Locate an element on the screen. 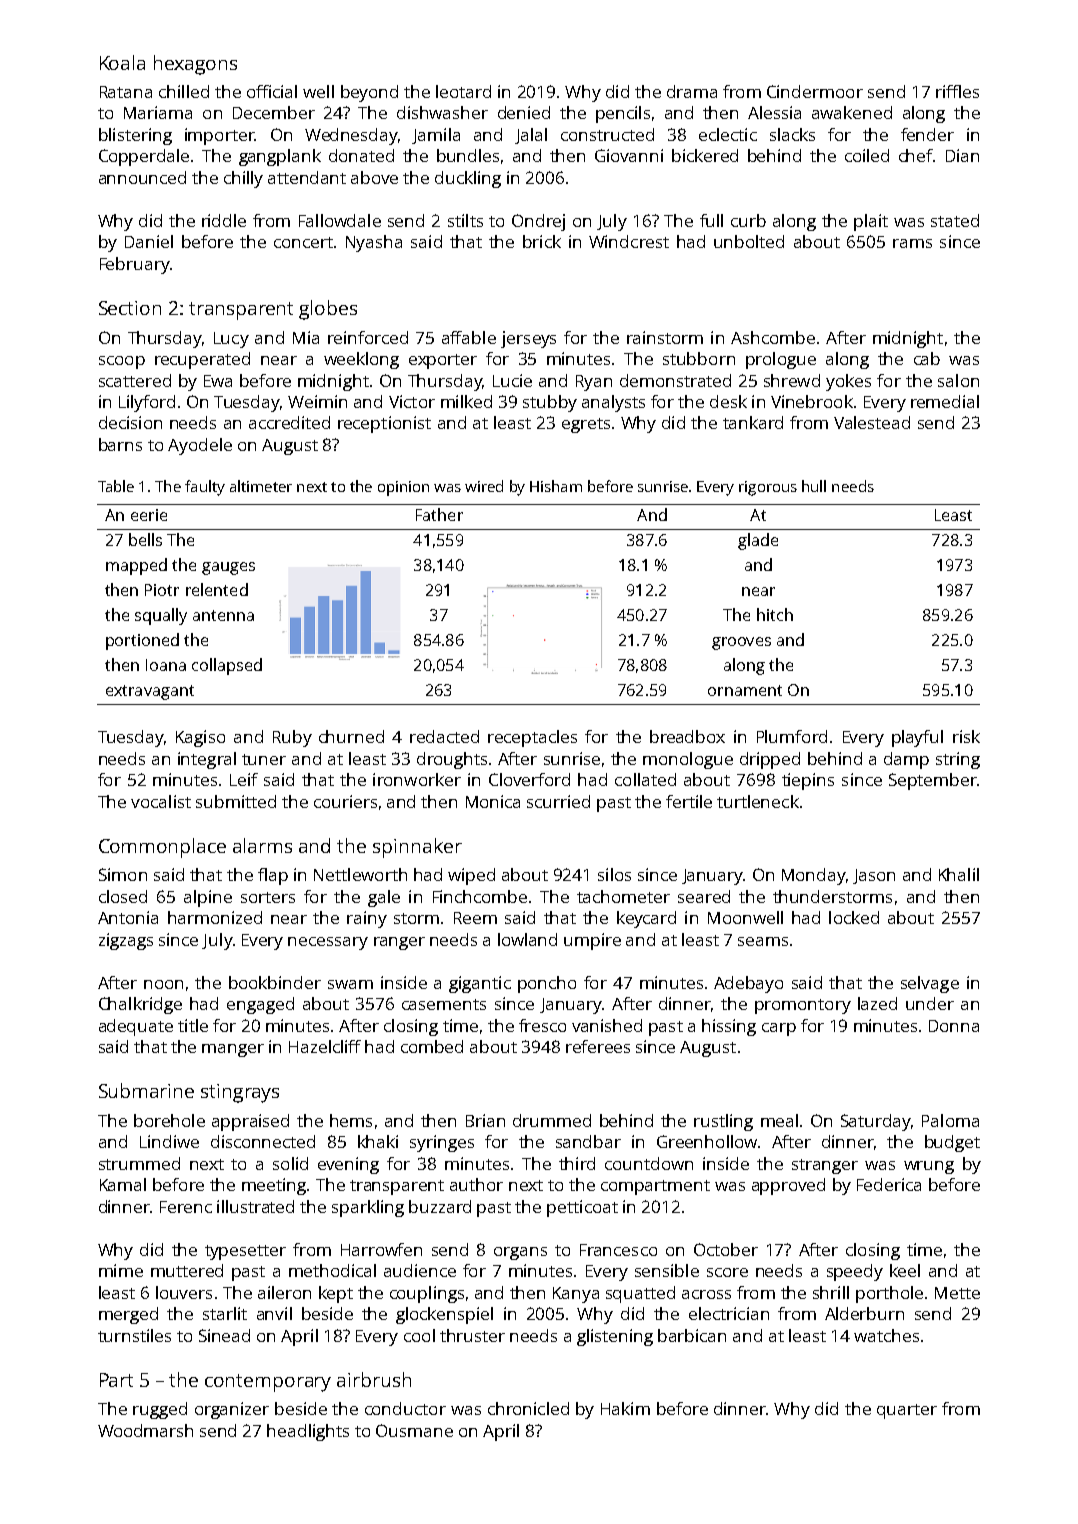 This screenshot has height=1524, width=1078. Donna is located at coordinates (954, 1026).
